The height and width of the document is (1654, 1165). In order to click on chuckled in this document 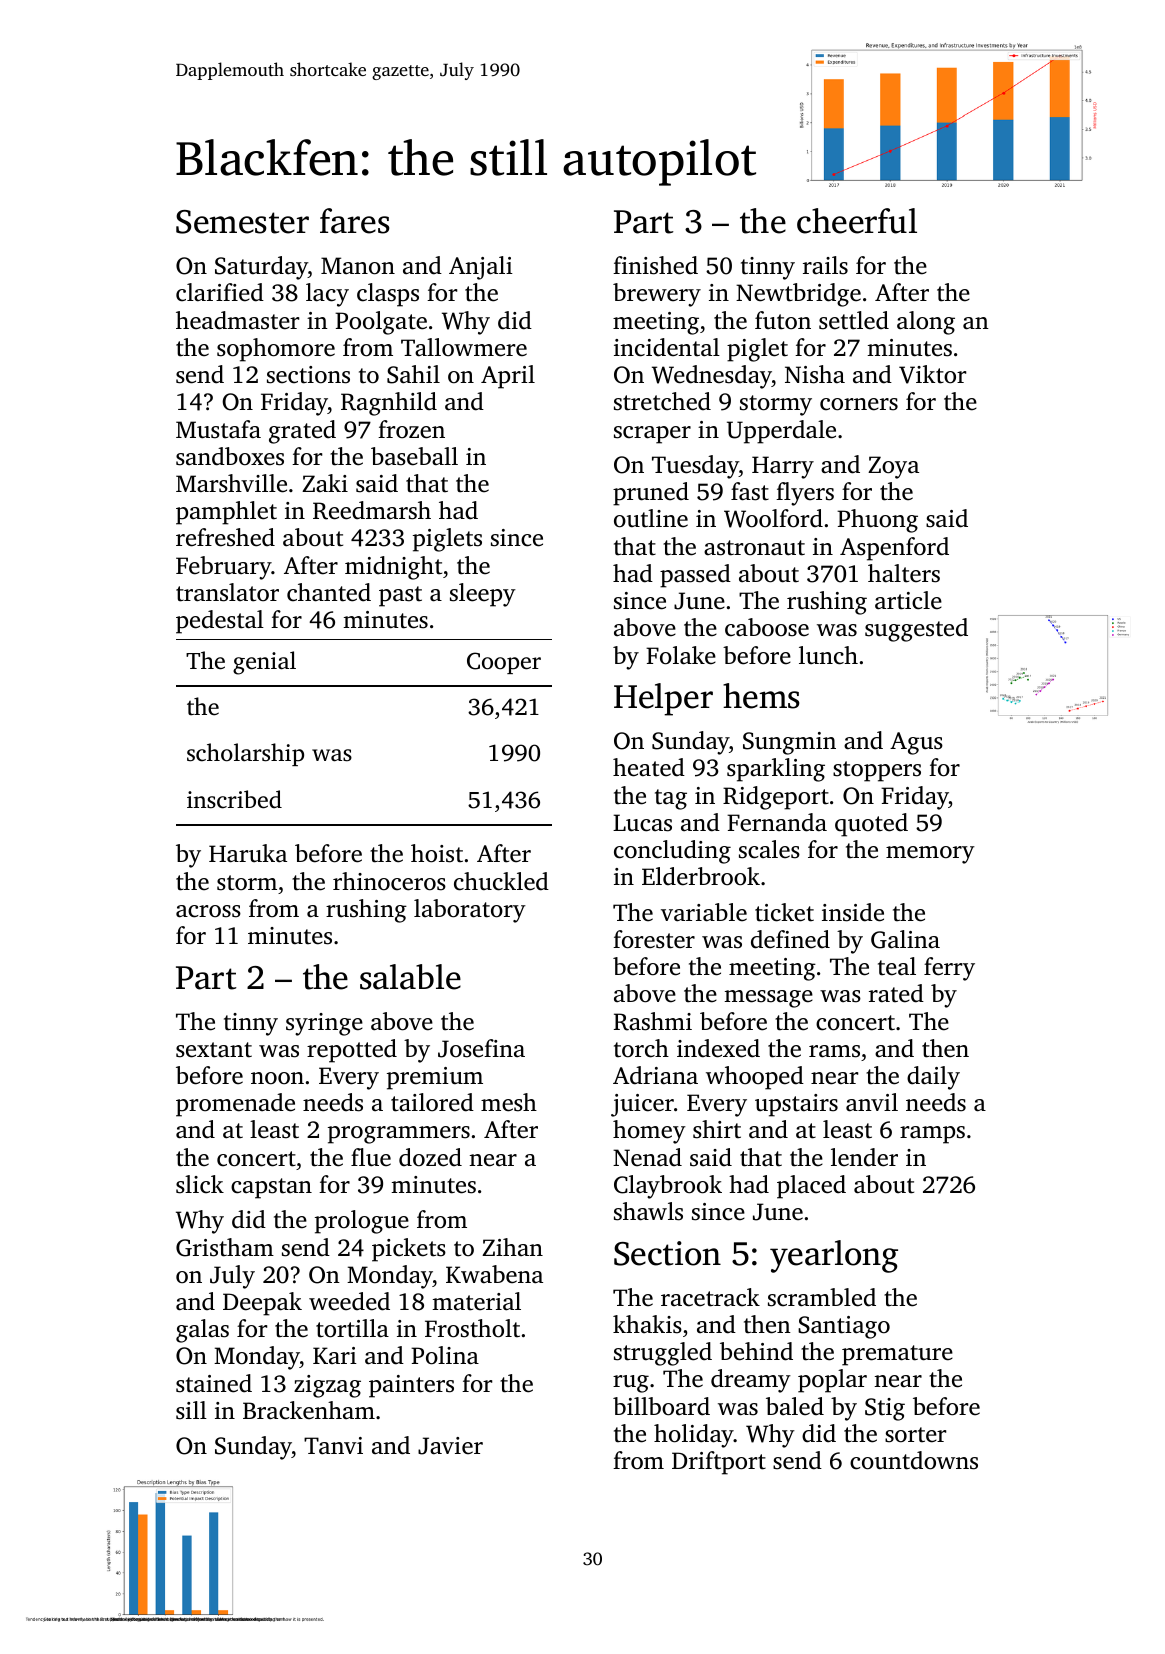, I will do `click(501, 881)`.
